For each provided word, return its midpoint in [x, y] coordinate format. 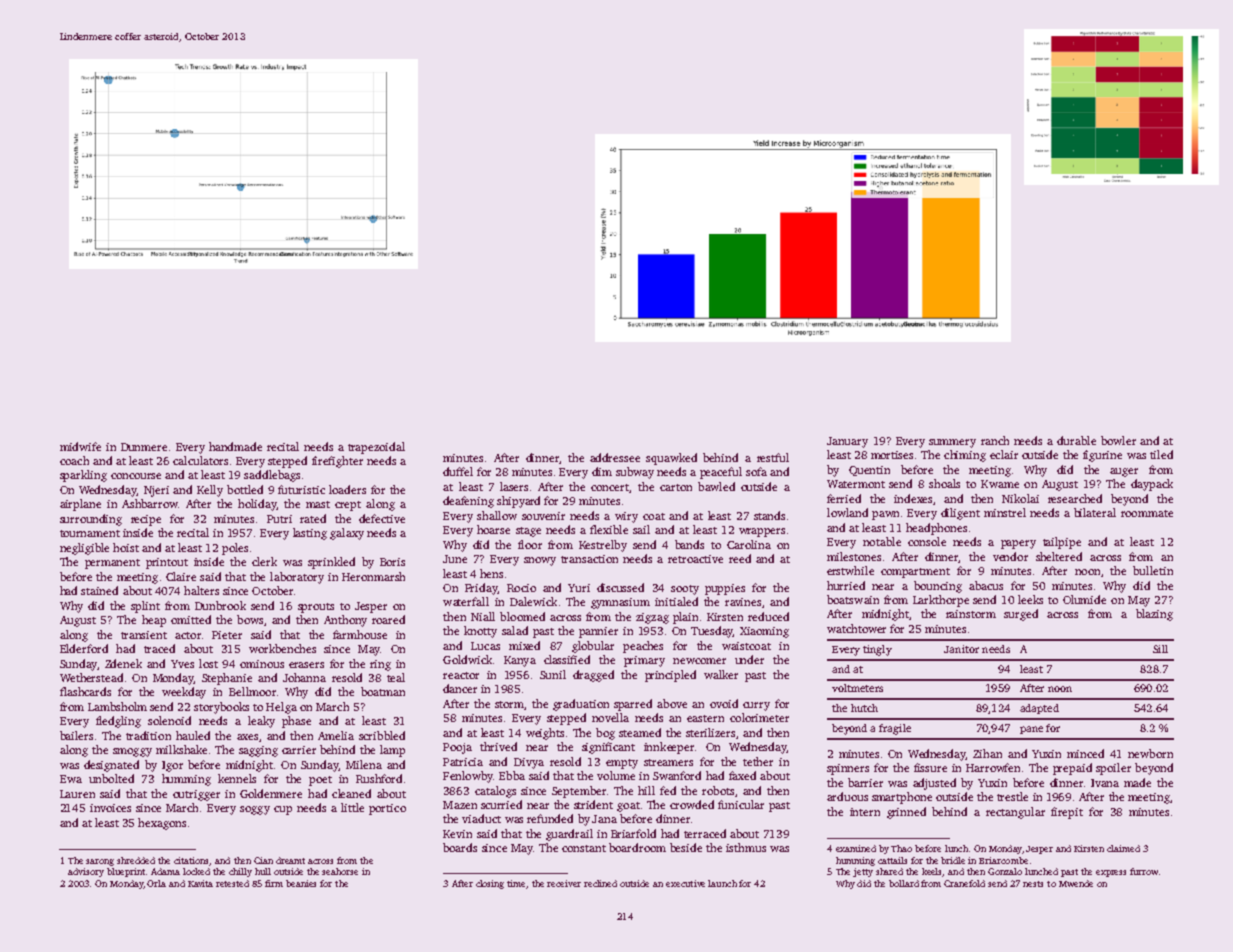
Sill [1160, 649]
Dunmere [144, 447]
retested [232, 883]
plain [685, 618]
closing [490, 884]
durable [1076, 440]
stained [99, 590]
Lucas [485, 646]
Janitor [961, 649]
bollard [904, 883]
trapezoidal [376, 448]
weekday [184, 693]
